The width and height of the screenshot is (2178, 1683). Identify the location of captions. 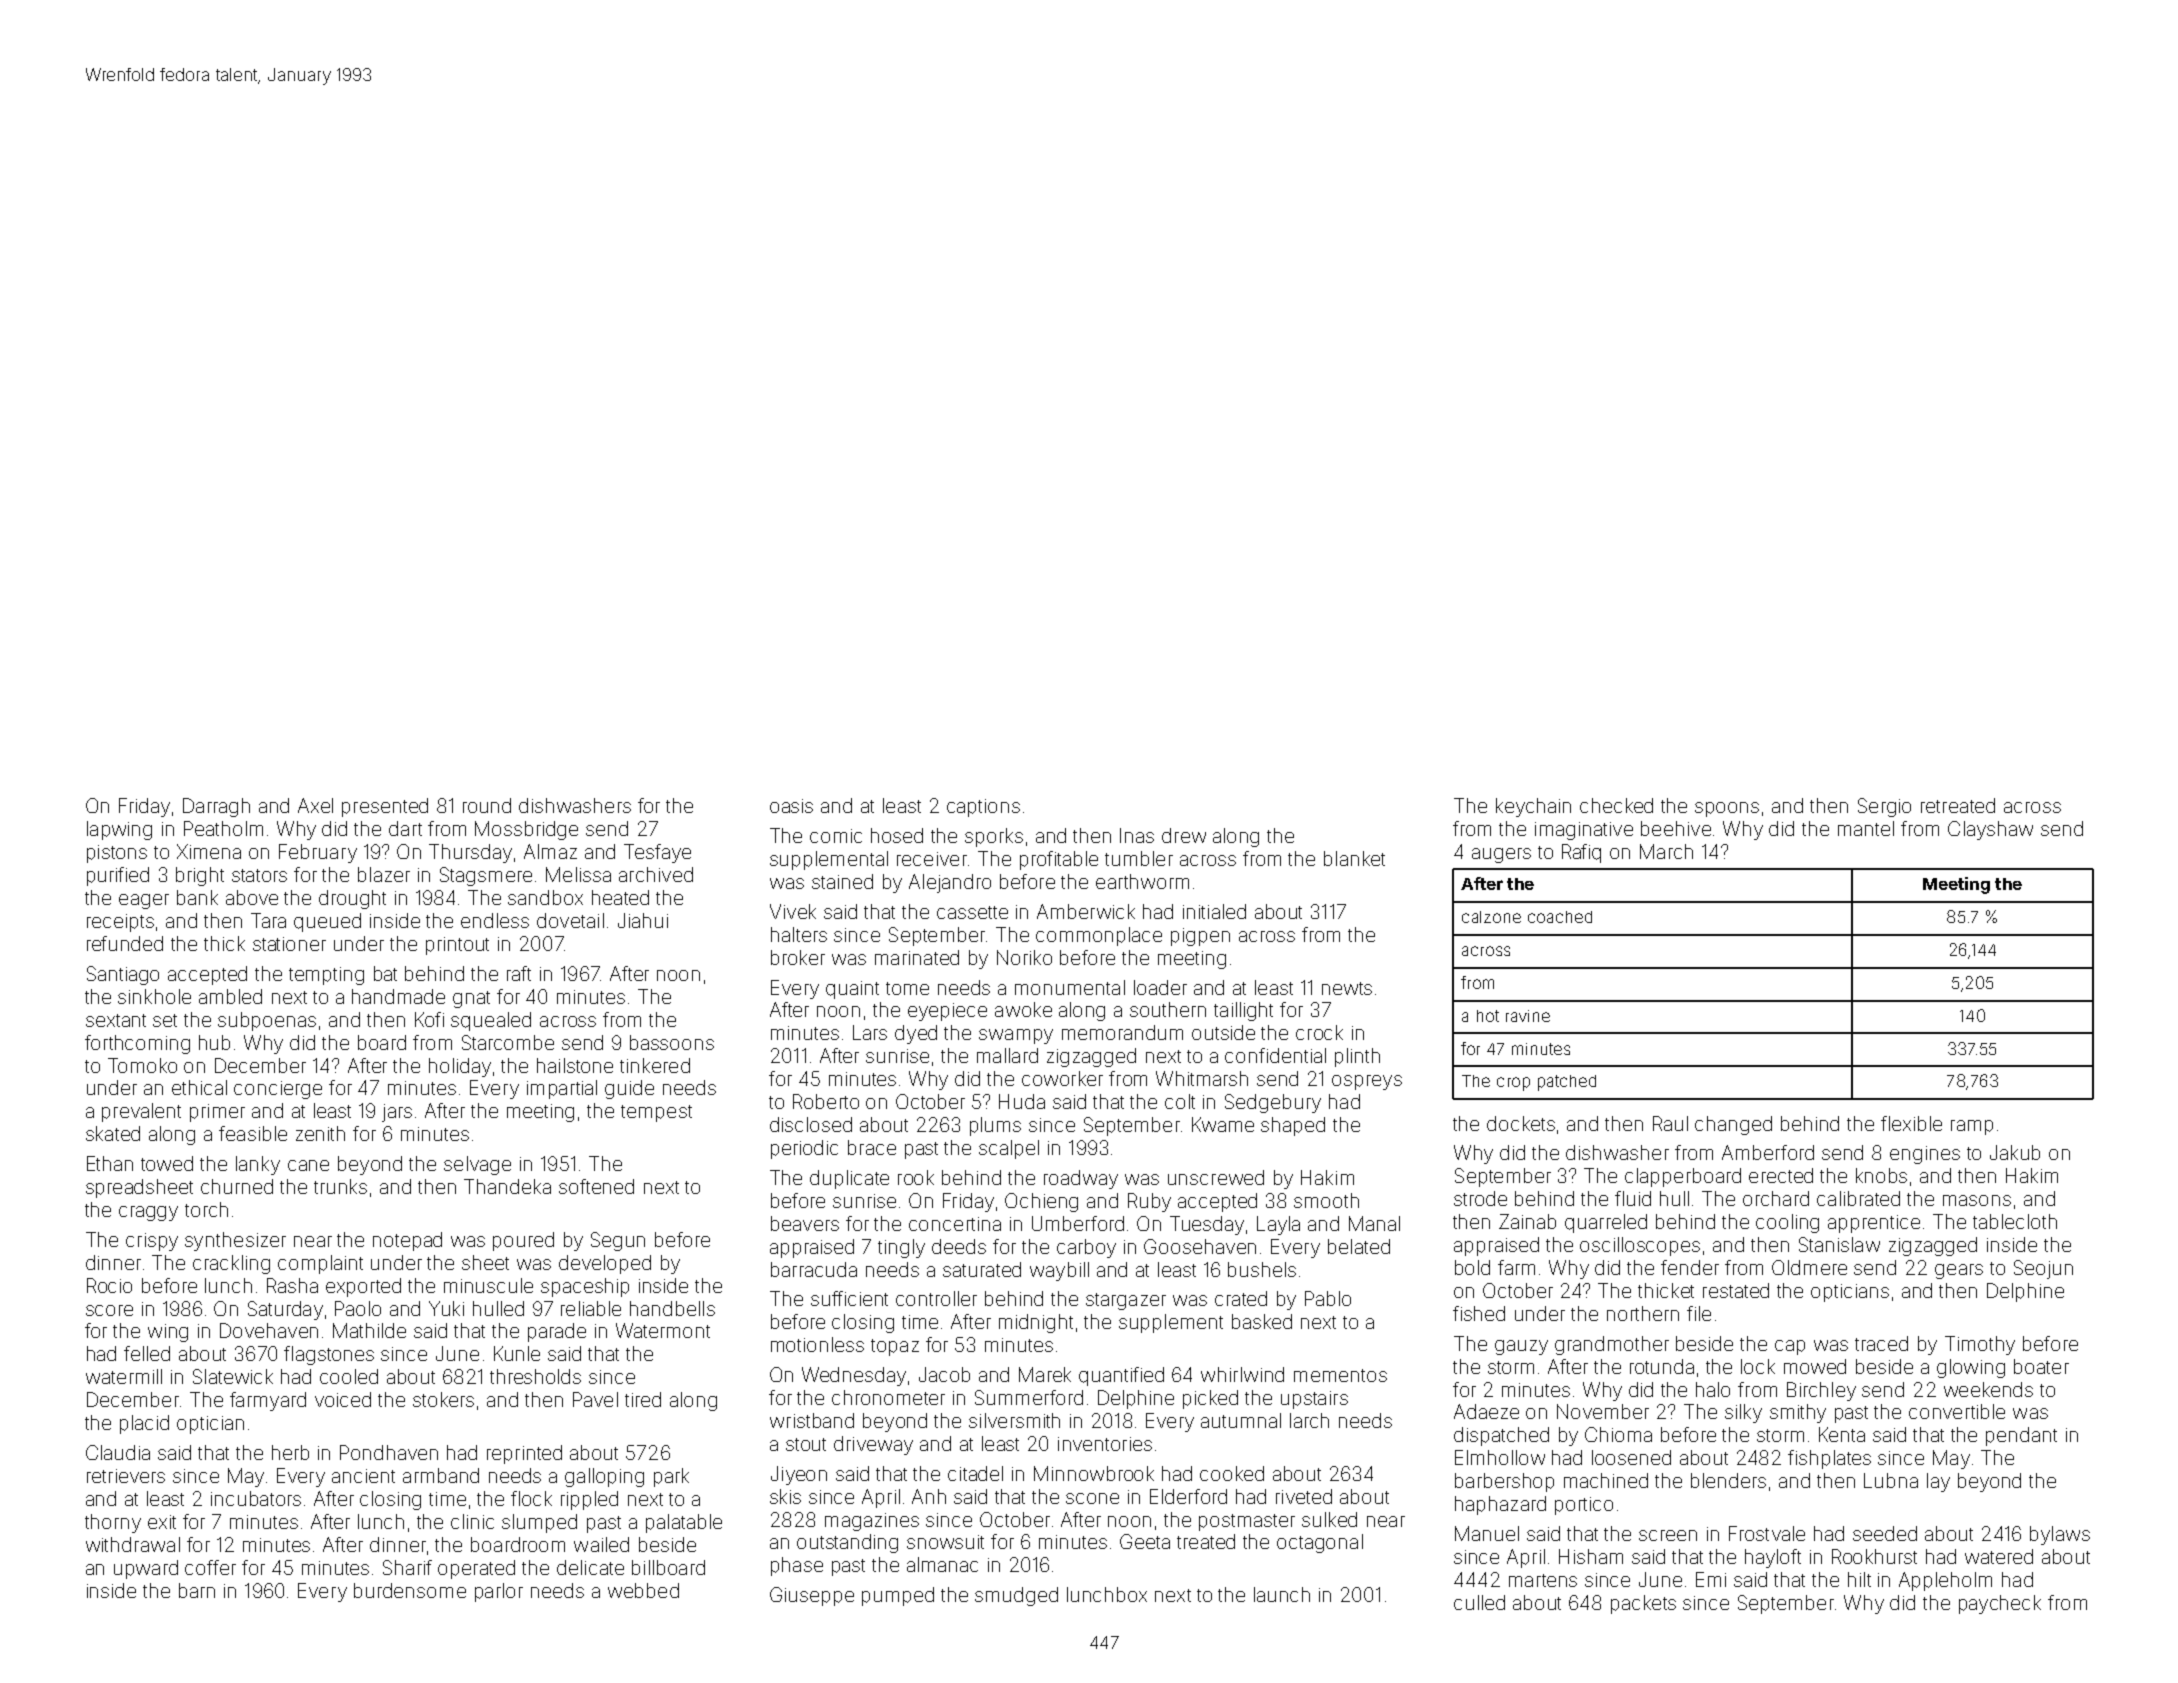
(983, 808).
